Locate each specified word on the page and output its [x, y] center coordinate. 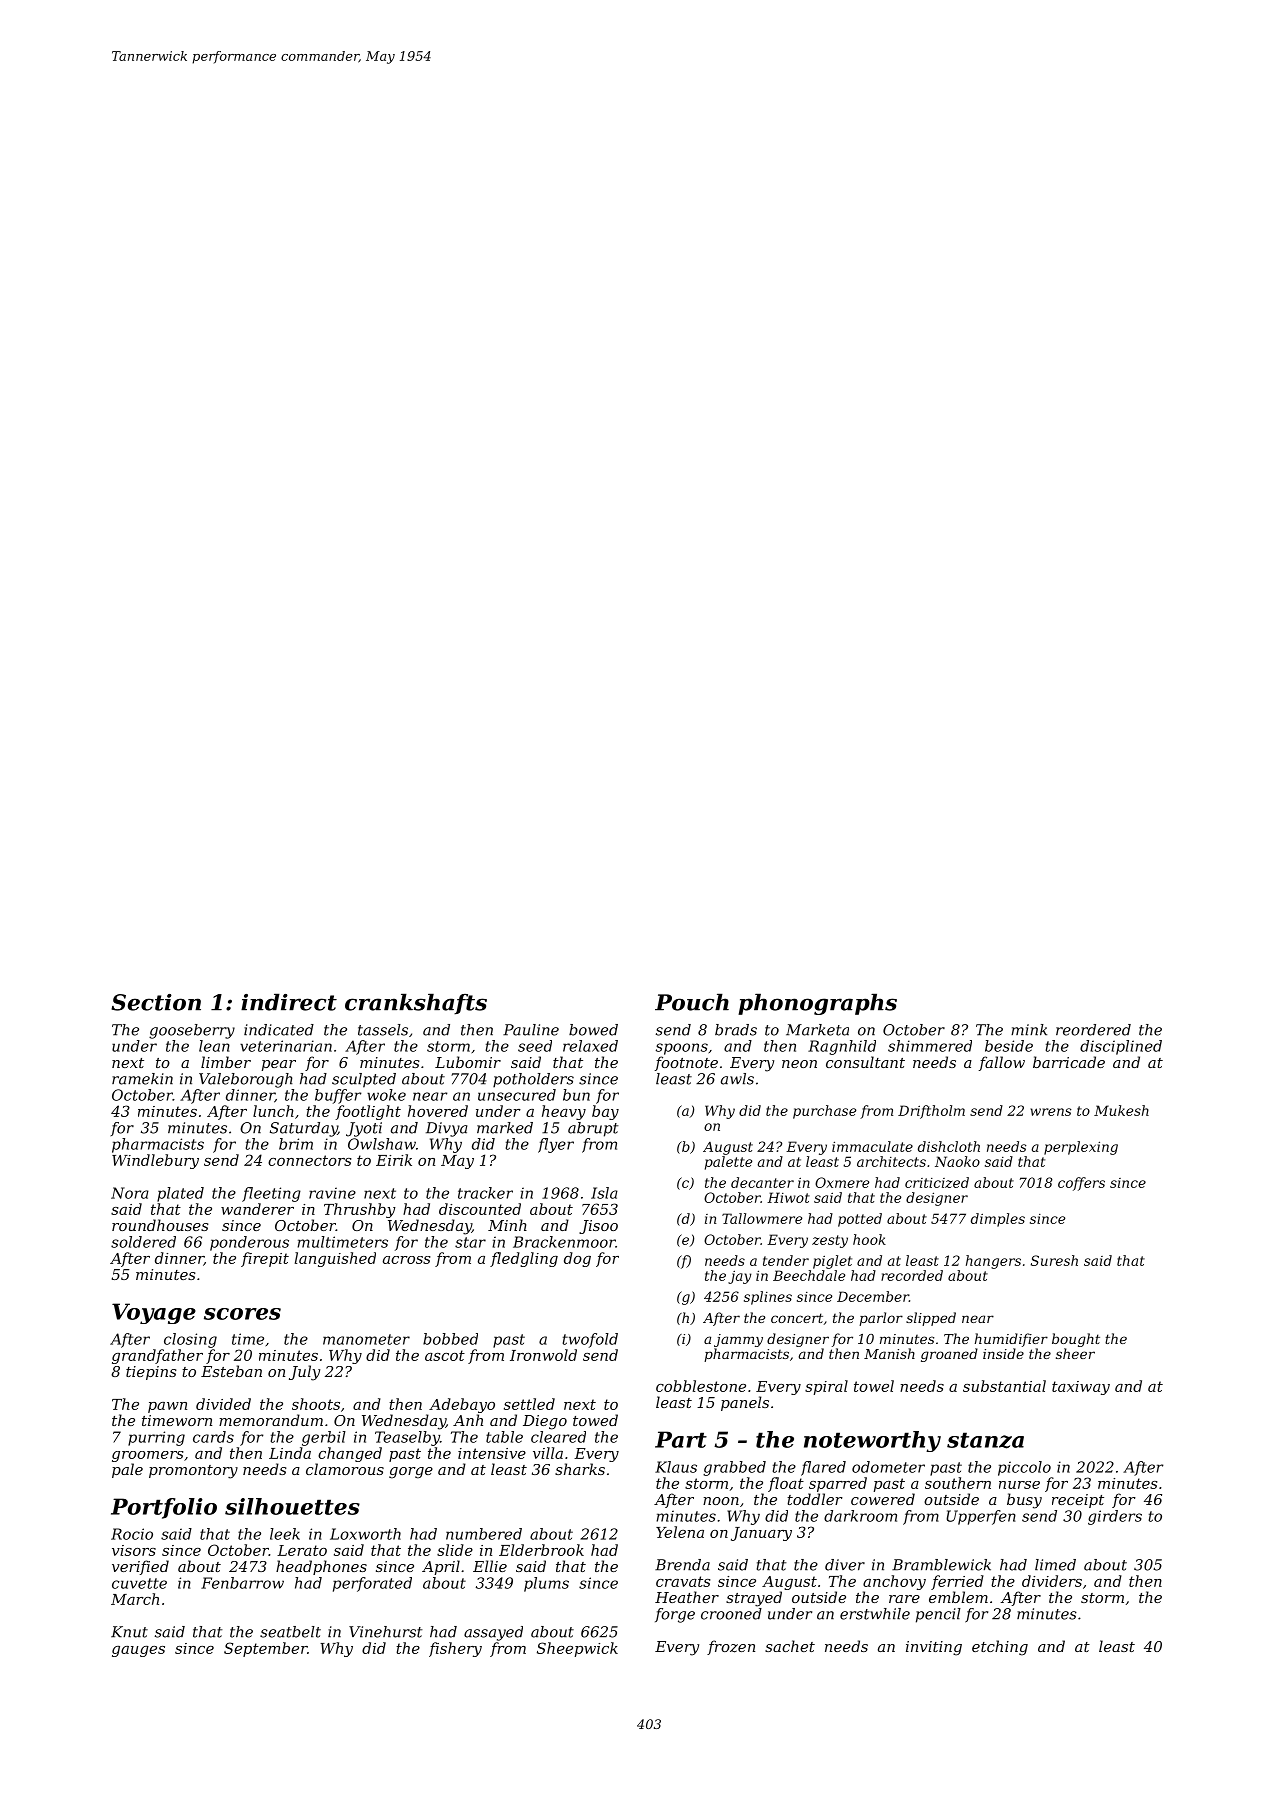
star [470, 1242]
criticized [937, 1182]
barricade [1069, 1062]
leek [285, 1534]
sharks [580, 1469]
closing [190, 1340]
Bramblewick [941, 1565]
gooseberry [192, 1031]
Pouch [692, 1002]
